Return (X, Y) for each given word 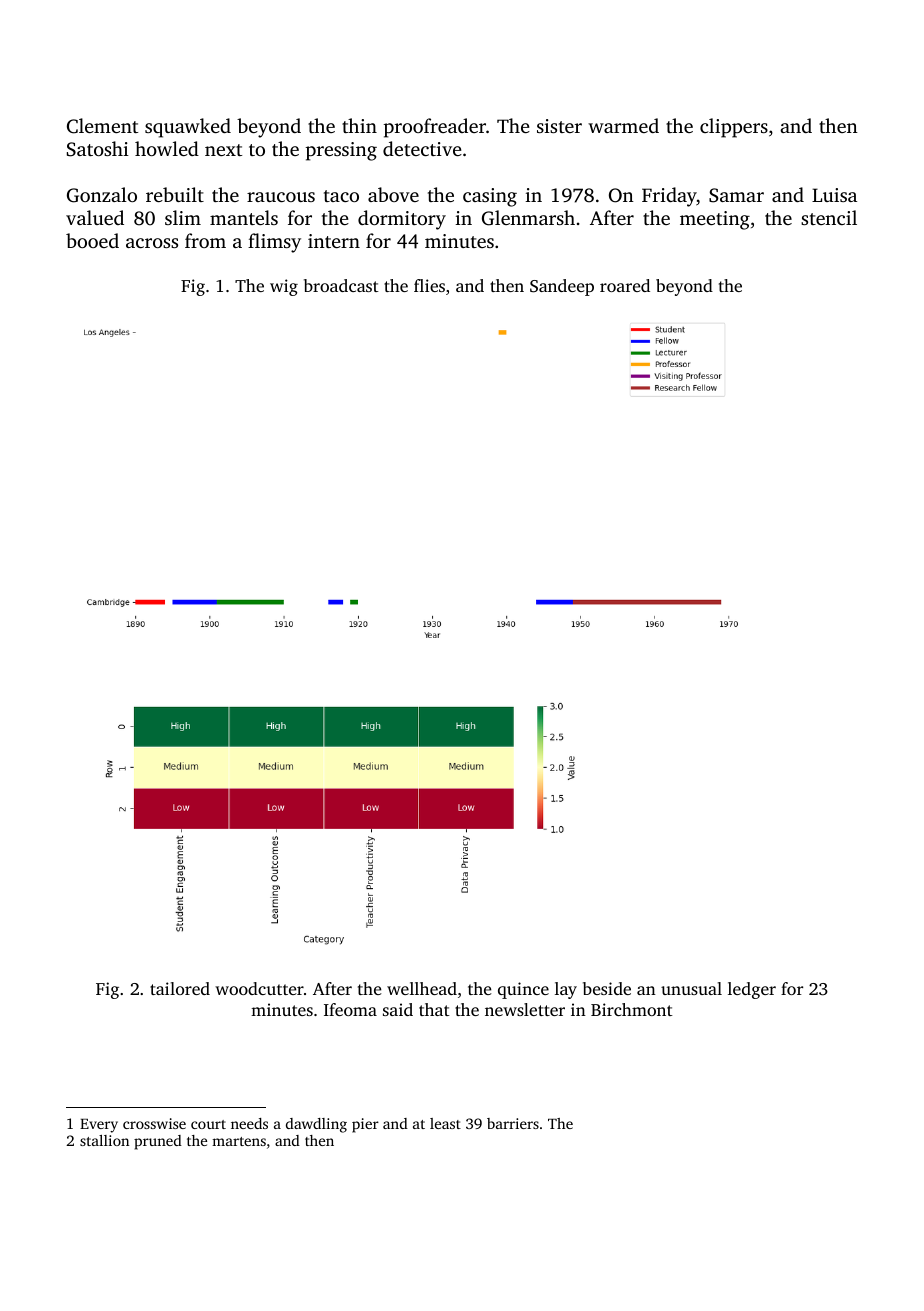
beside (607, 988)
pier (365, 1125)
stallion (104, 1140)
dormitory (402, 220)
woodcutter (259, 988)
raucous (281, 197)
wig (284, 287)
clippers (734, 128)
